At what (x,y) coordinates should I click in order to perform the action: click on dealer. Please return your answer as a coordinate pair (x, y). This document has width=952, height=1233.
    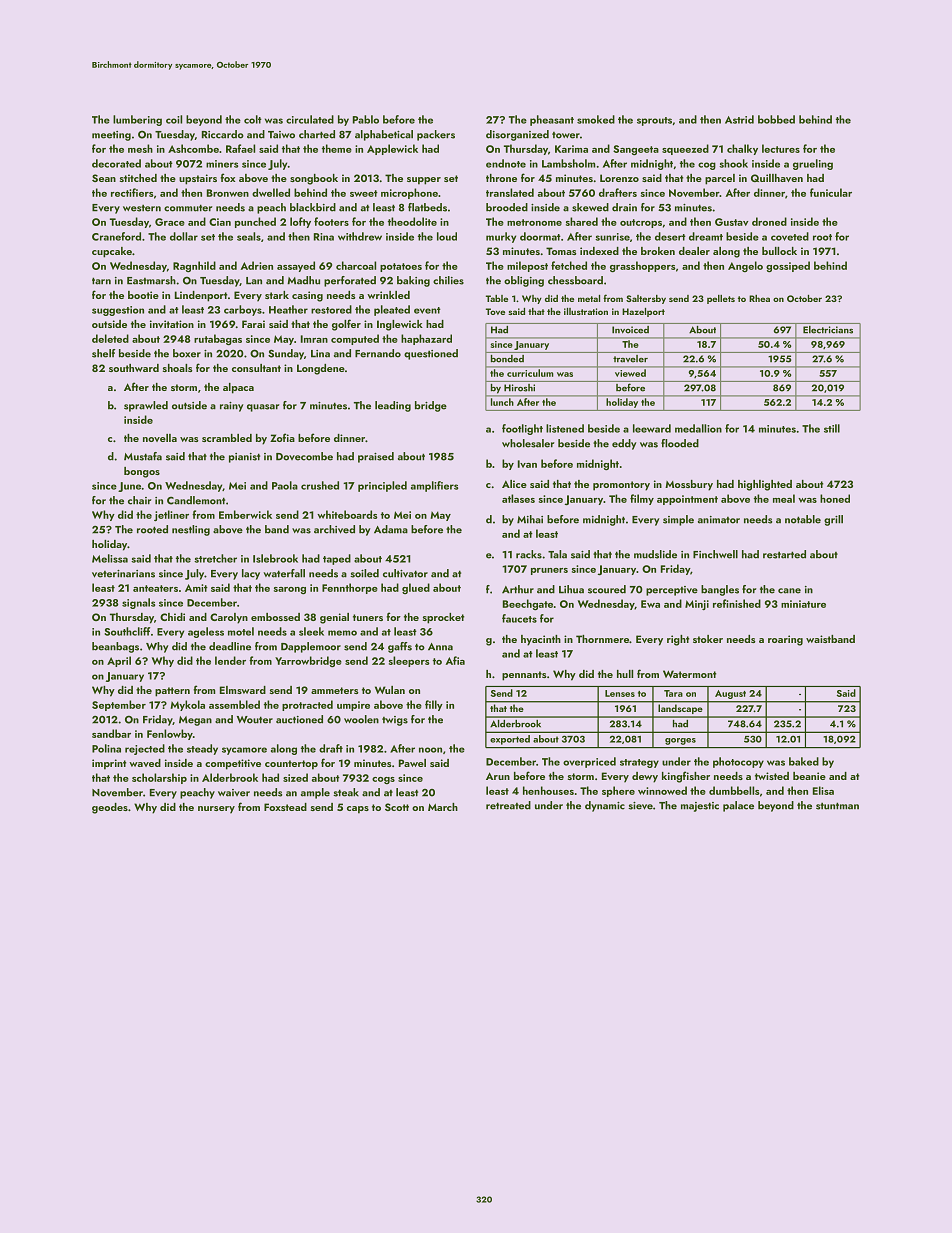
    Looking at the image, I should click on (694, 251).
